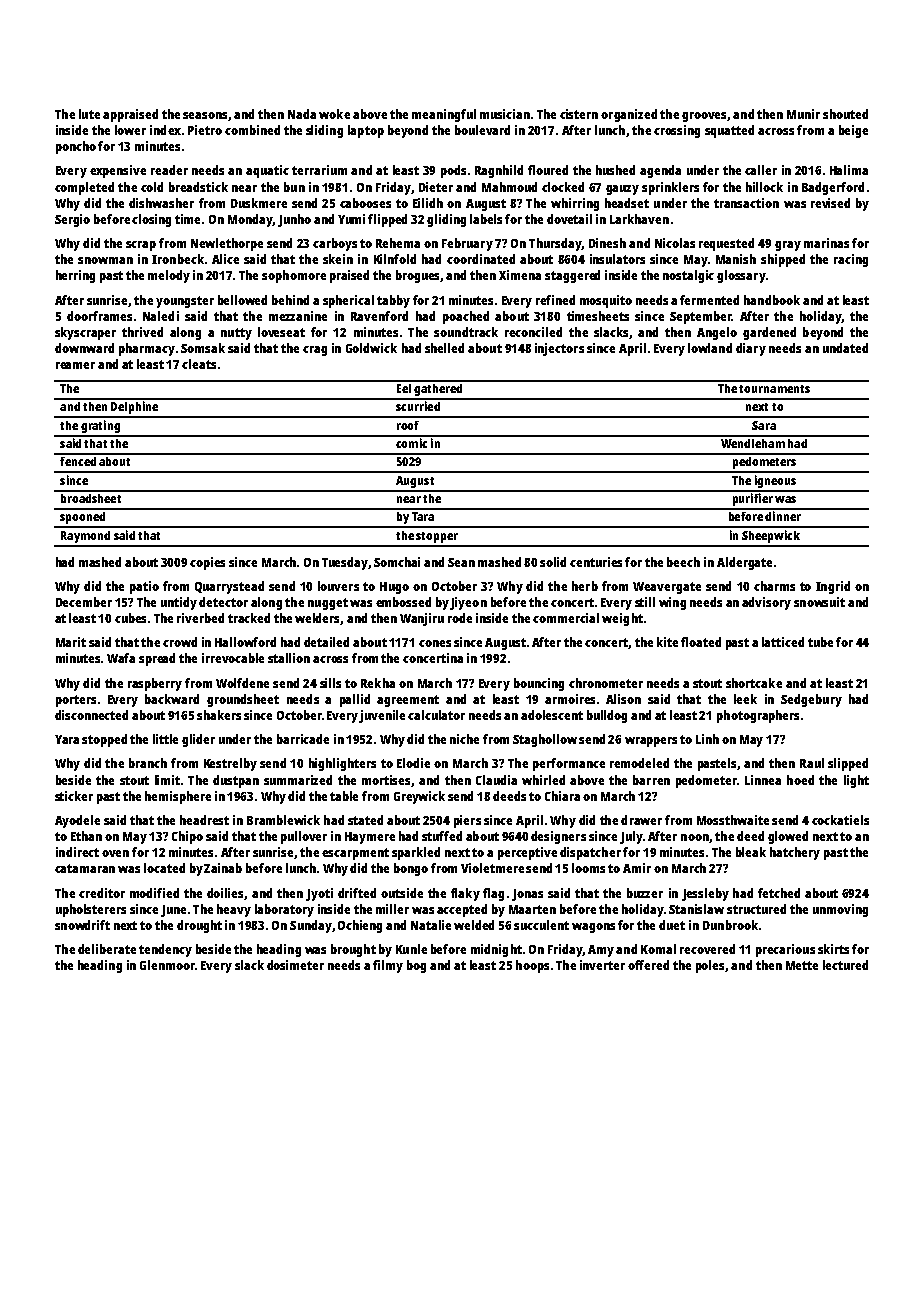 The image size is (924, 1308). What do you see at coordinates (764, 425) in the image?
I see `Sara` at bounding box center [764, 425].
